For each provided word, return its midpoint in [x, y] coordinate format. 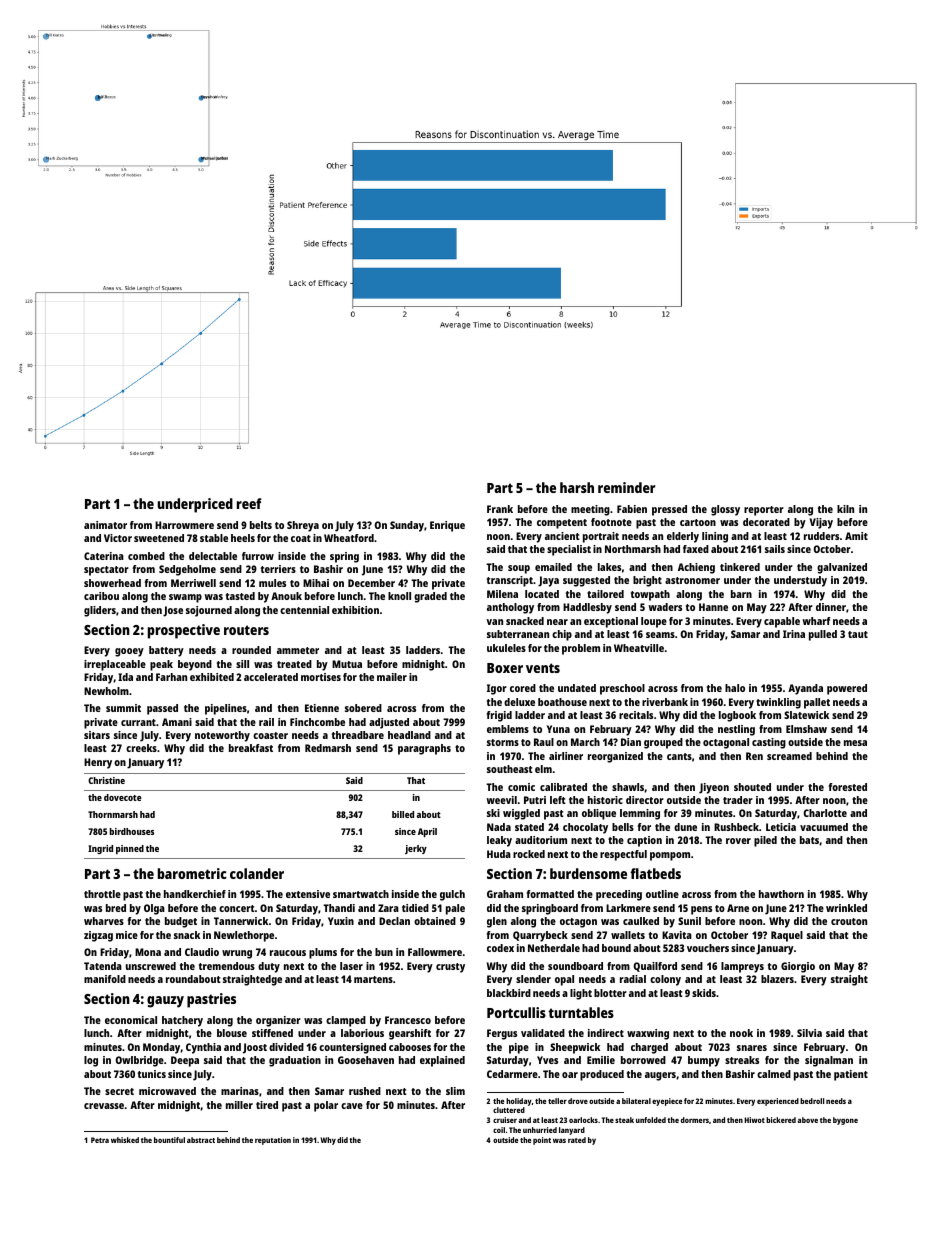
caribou [101, 596]
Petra [100, 1140]
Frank [500, 509]
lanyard [572, 1131]
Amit [856, 536]
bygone [845, 1121]
